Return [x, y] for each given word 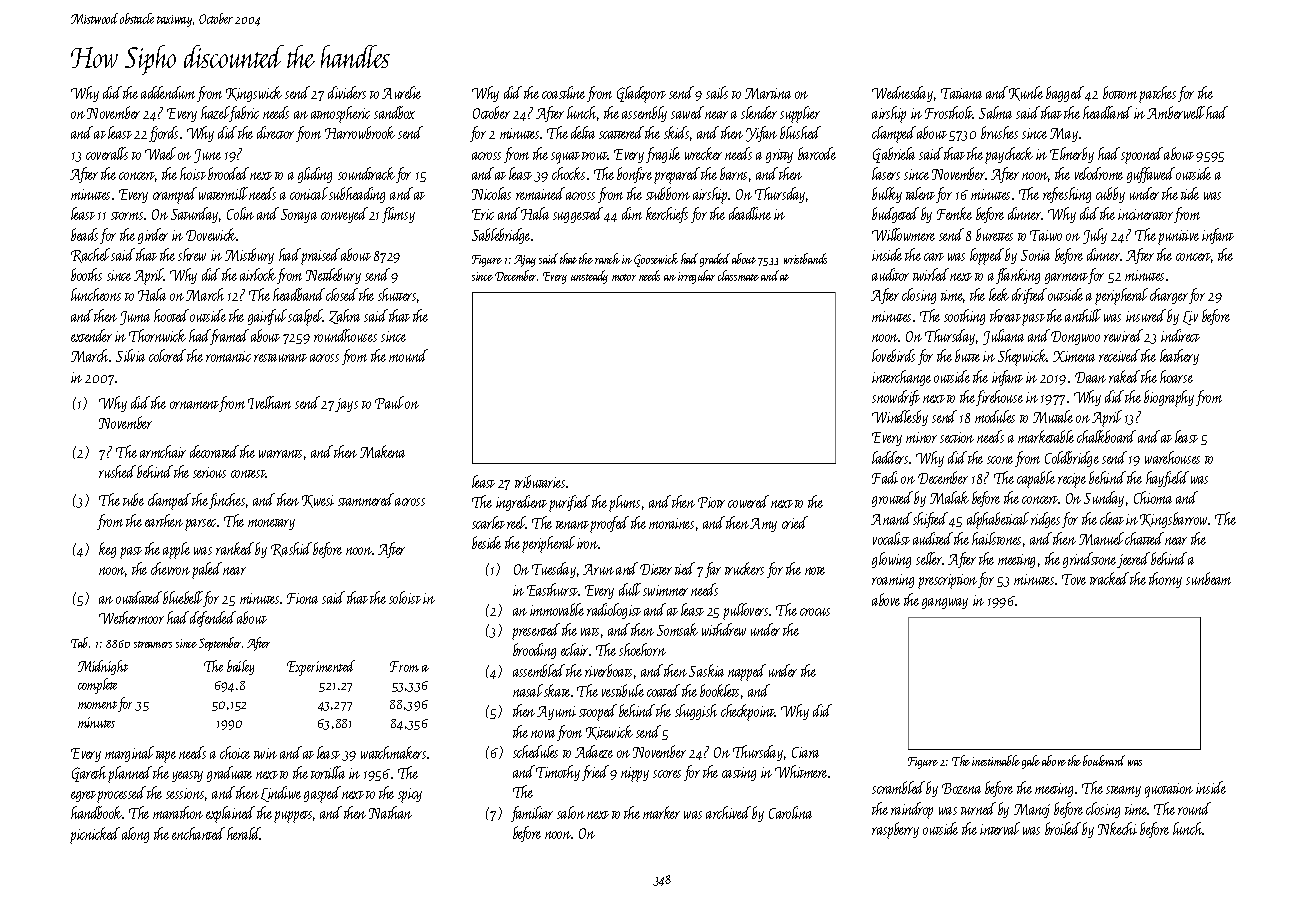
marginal [129, 754]
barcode [817, 153]
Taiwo [1046, 235]
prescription [947, 581]
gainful [267, 317]
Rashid [291, 549]
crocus [815, 612]
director [275, 132]
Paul [389, 402]
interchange [901, 378]
